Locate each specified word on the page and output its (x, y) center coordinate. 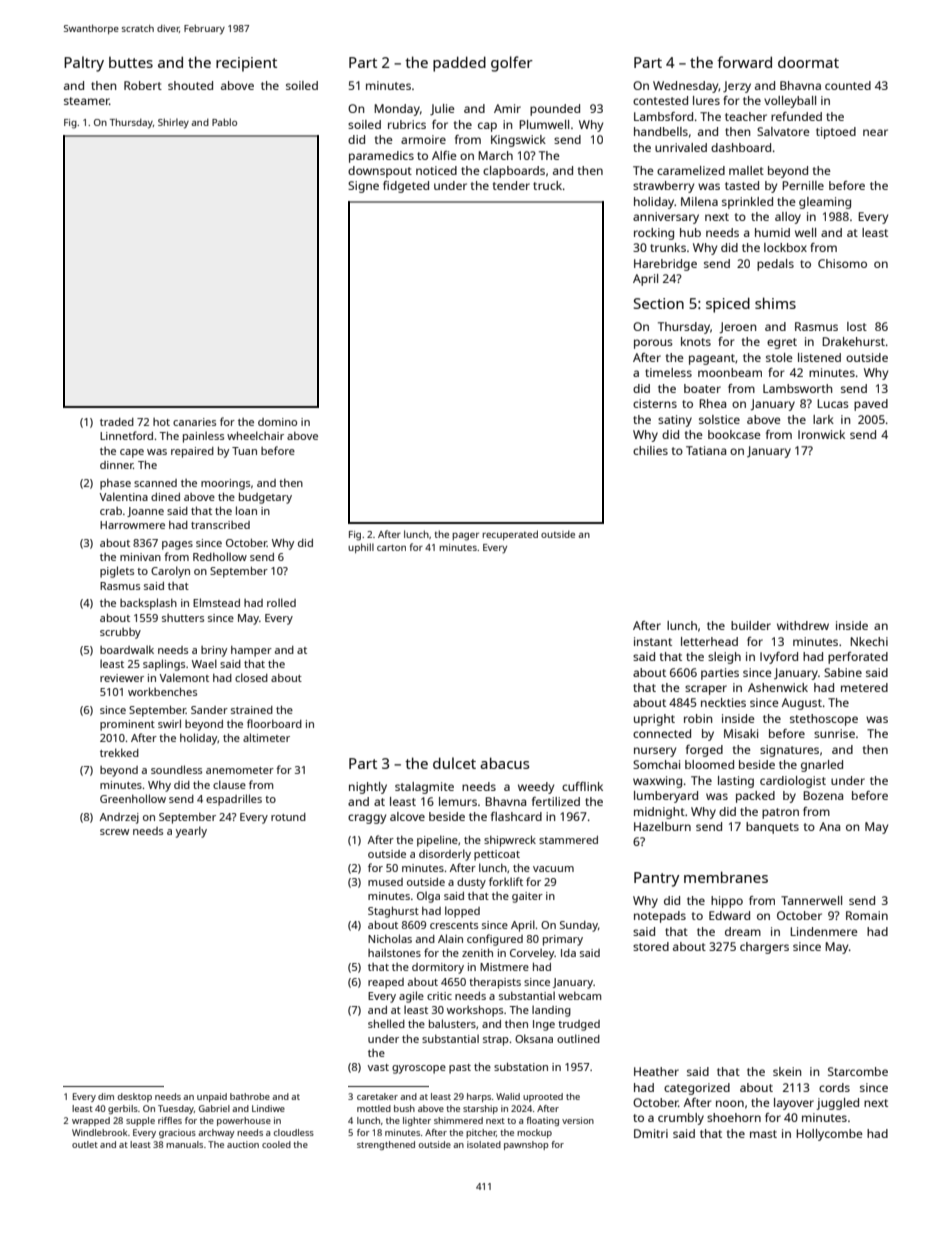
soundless (176, 769)
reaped (386, 983)
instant (653, 641)
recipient (246, 64)
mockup (534, 1133)
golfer (512, 64)
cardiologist (793, 782)
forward (744, 62)
